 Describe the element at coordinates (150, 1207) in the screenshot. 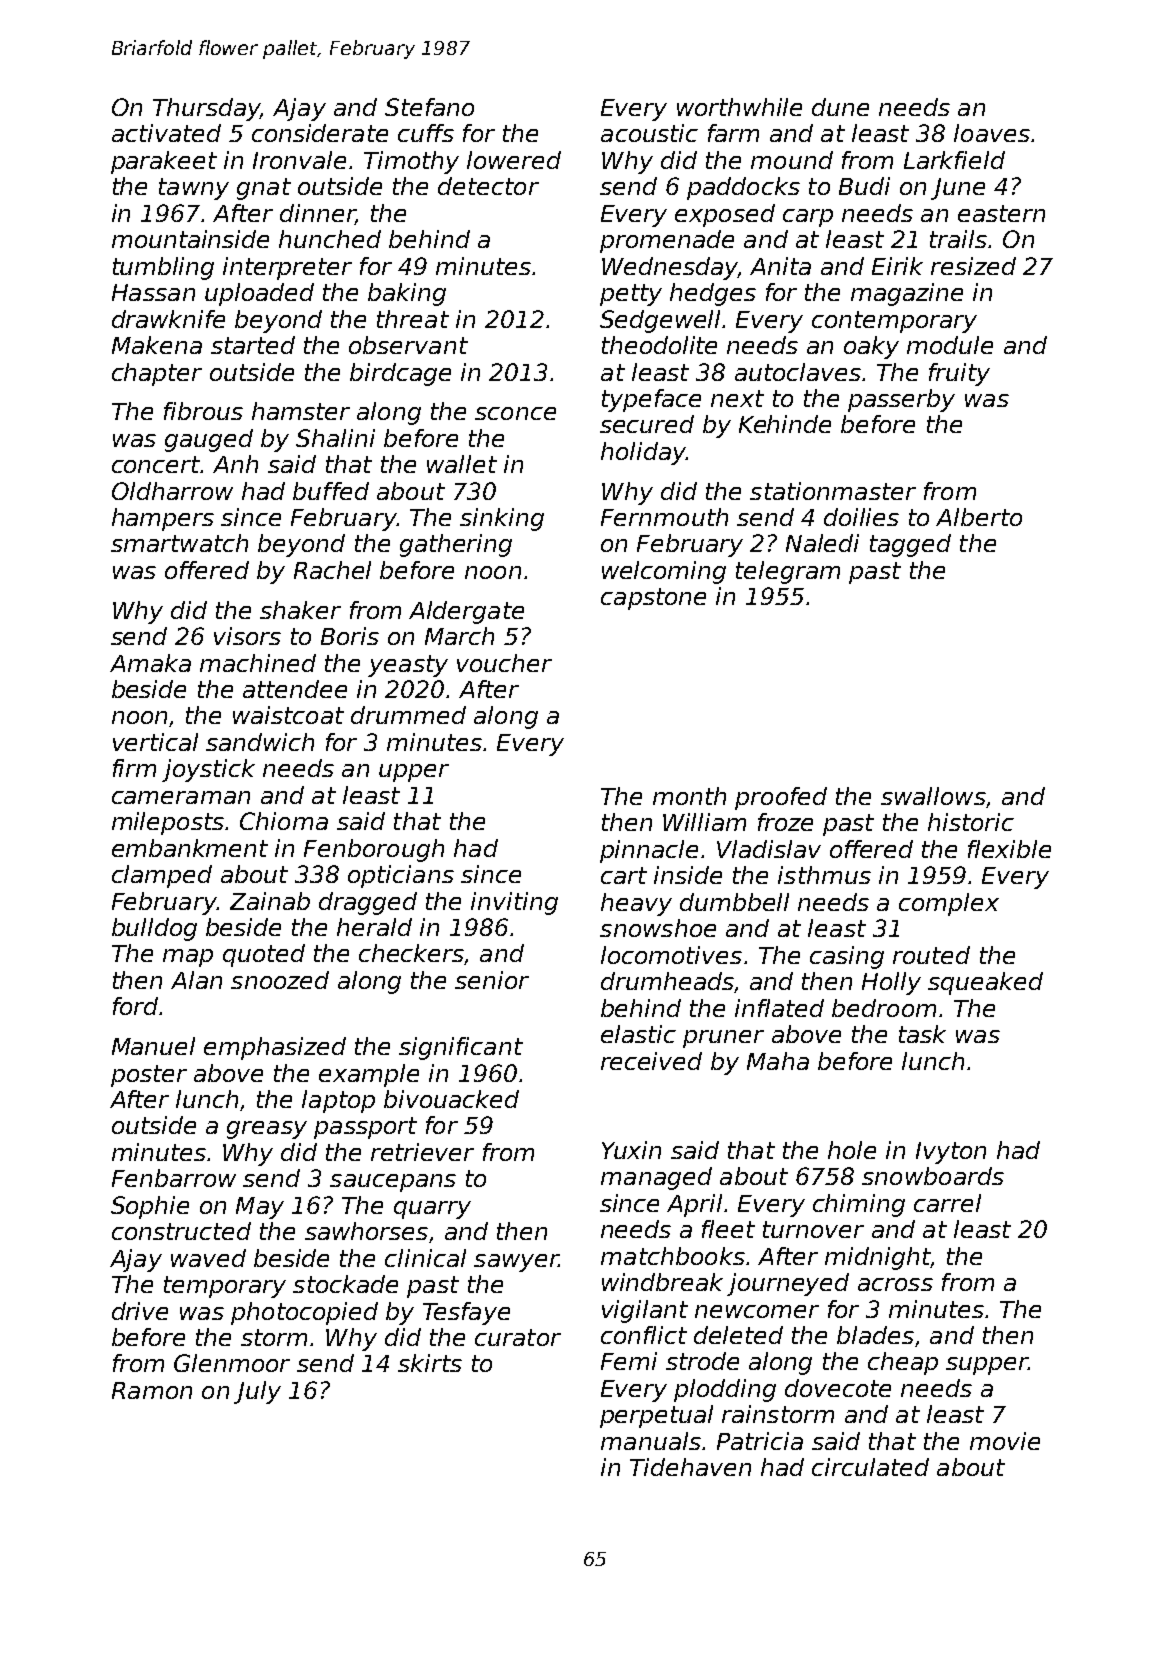

I see `Sophie` at that location.
